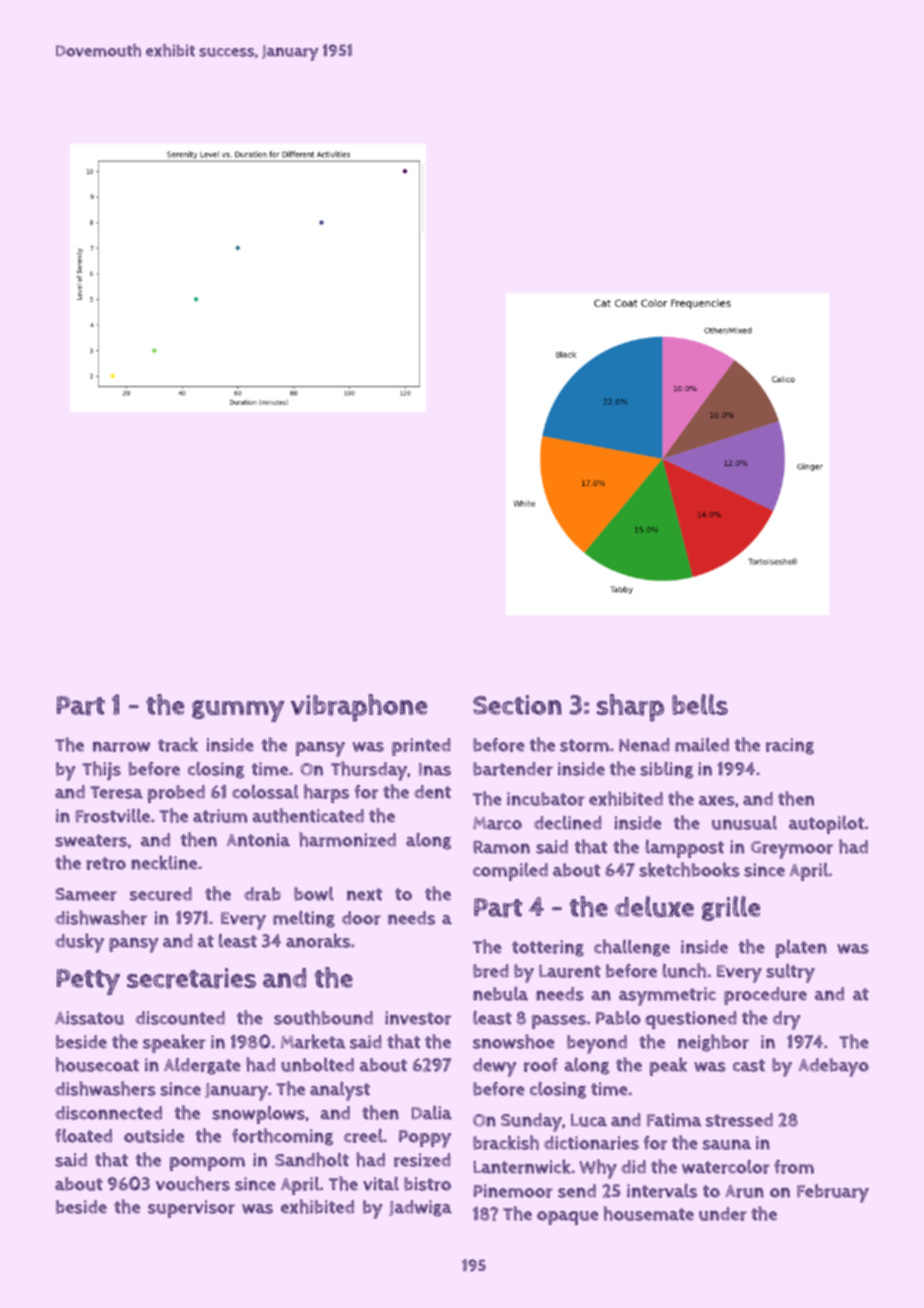  Describe the element at coordinates (765, 996) in the screenshot. I see `procedure` at that location.
